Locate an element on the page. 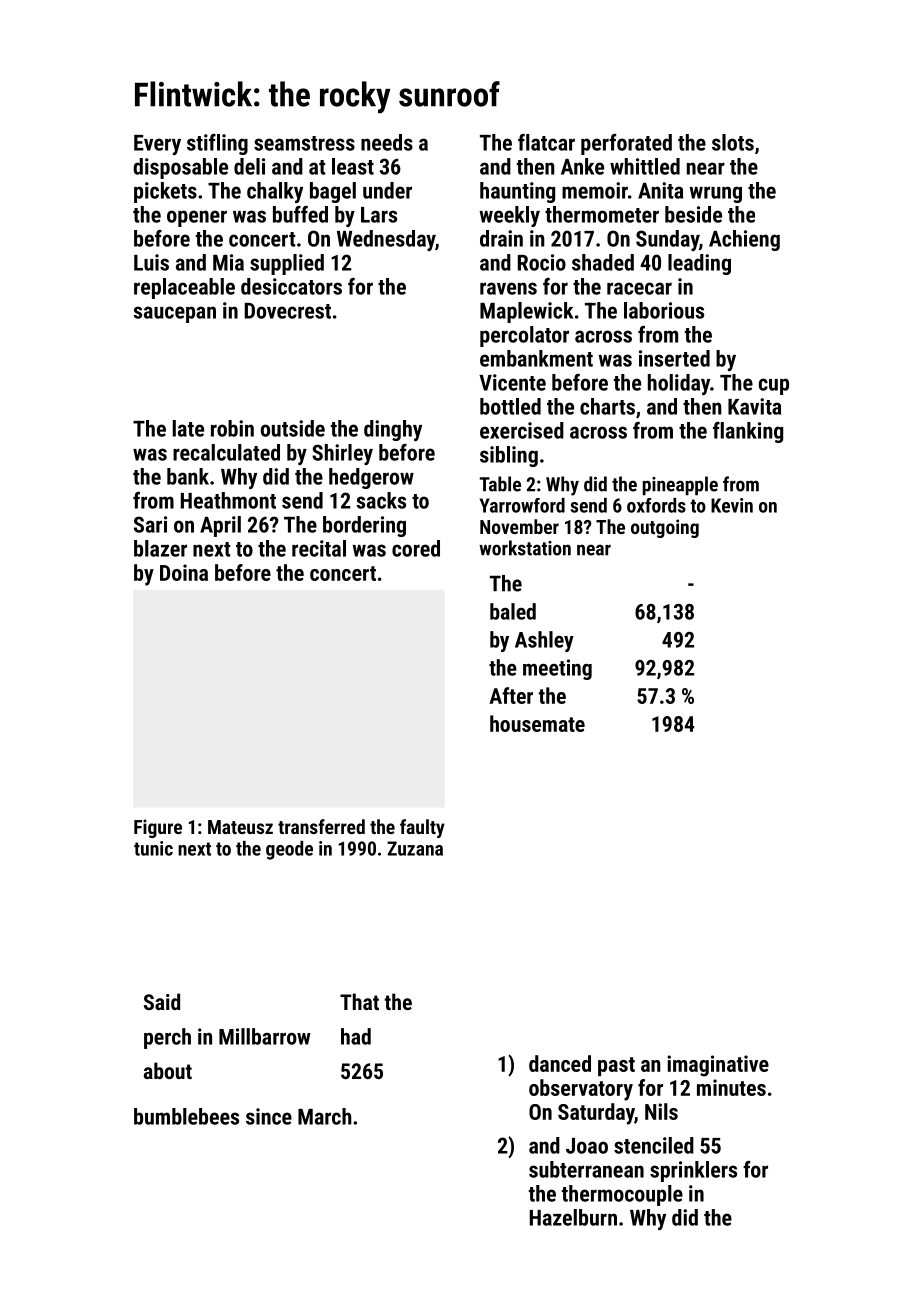  faulty is located at coordinates (422, 828).
